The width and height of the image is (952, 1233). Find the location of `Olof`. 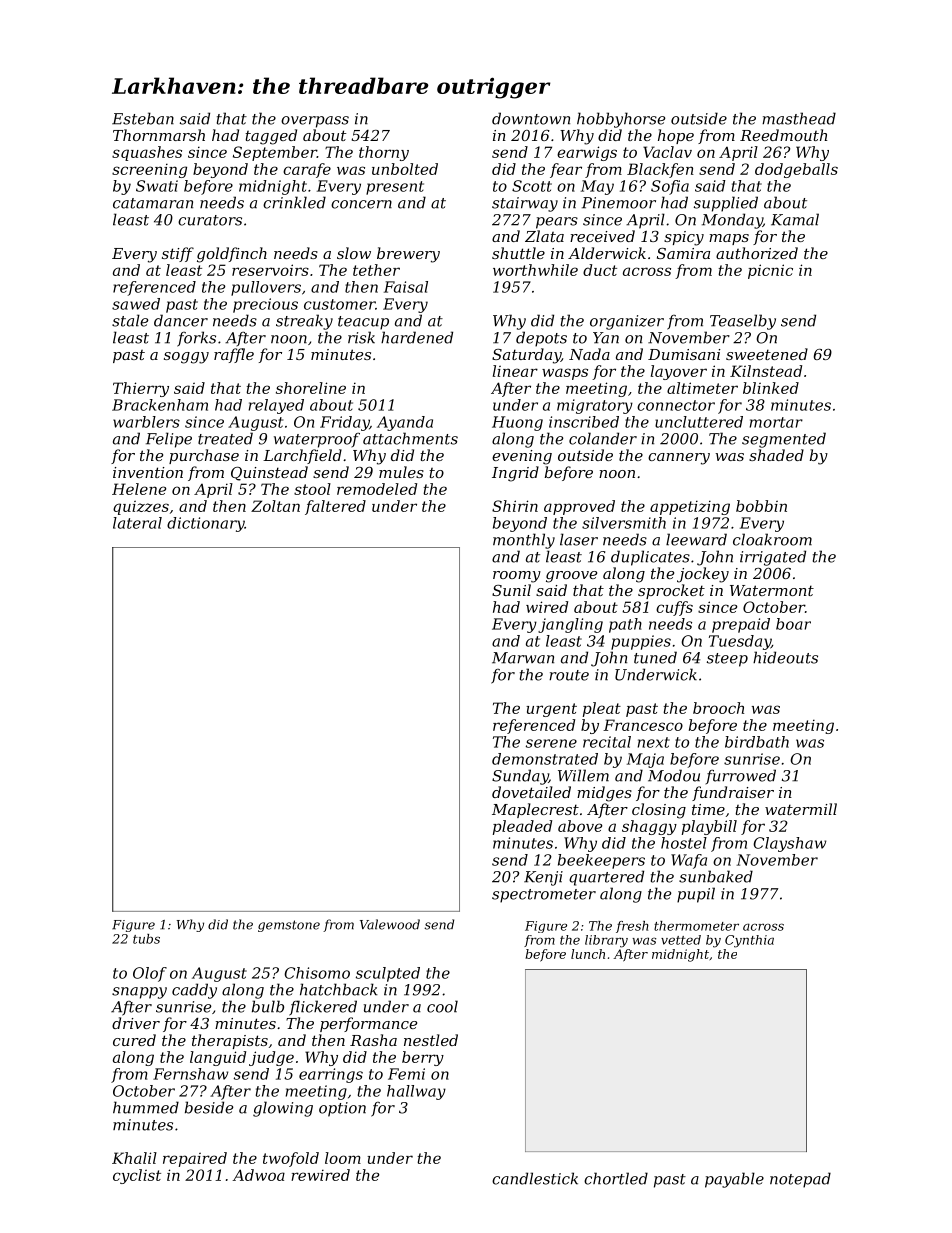

Olof is located at coordinates (150, 974).
